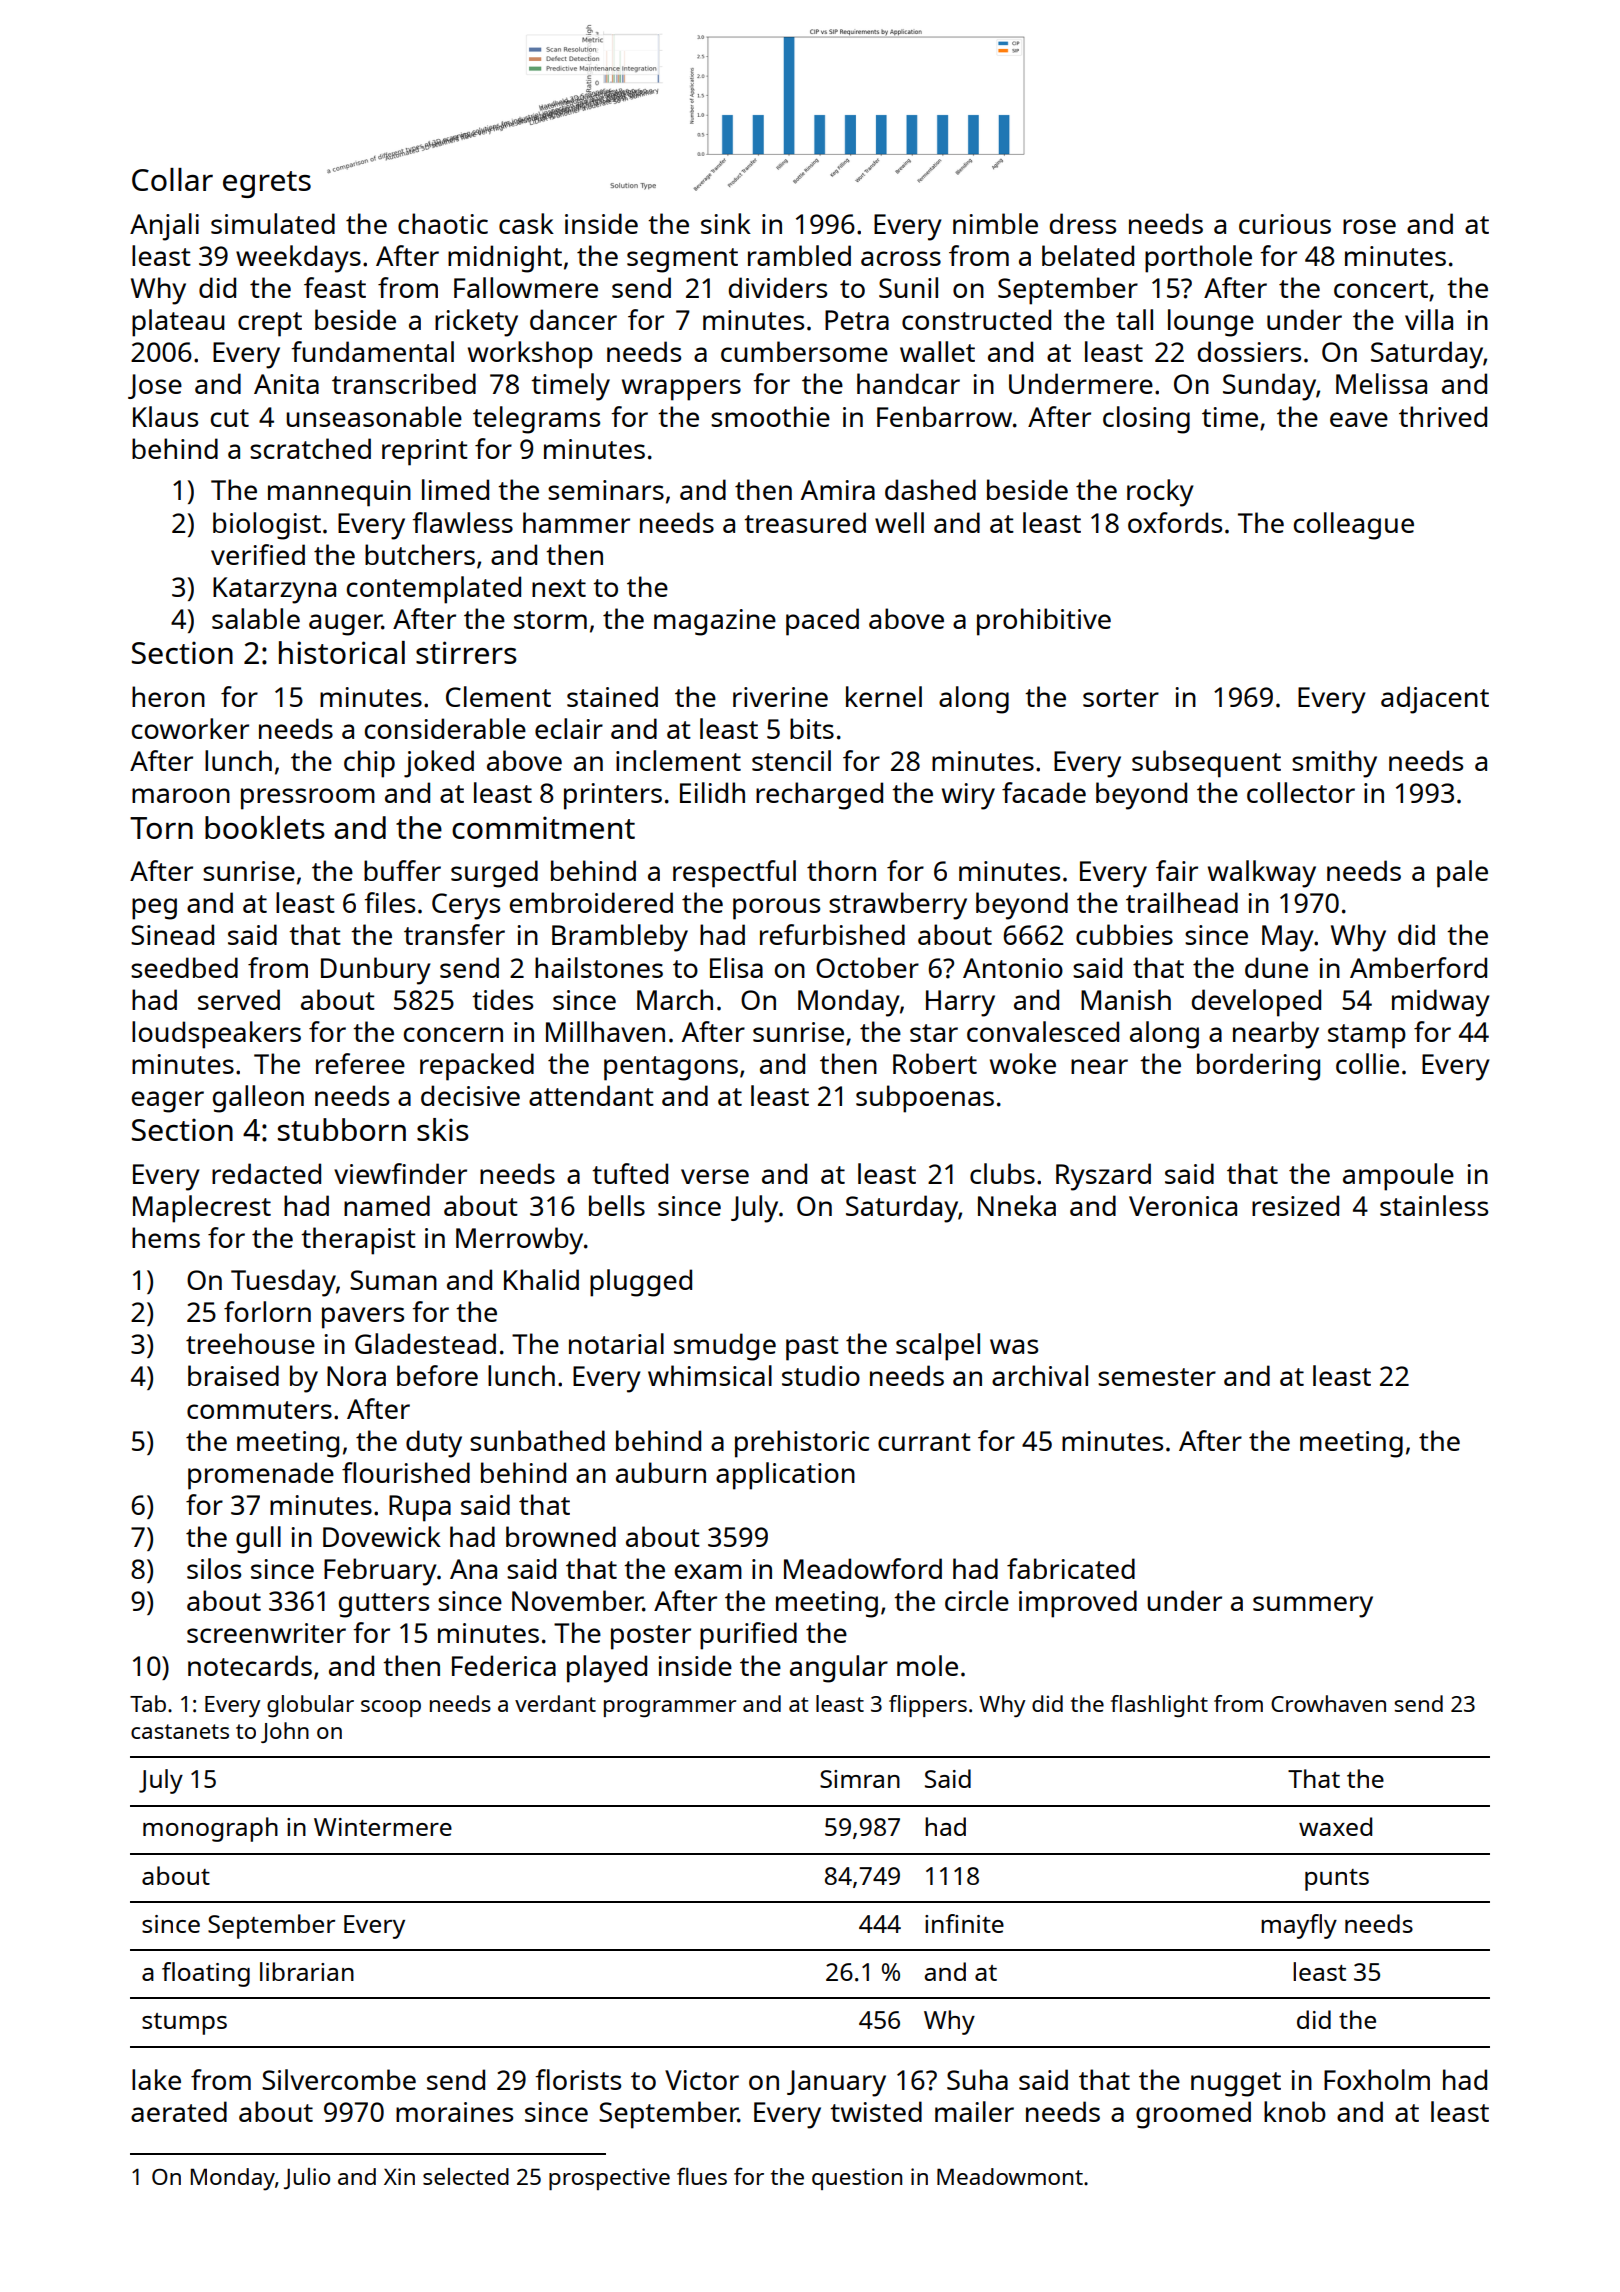 Image resolution: width=1620 pixels, height=2292 pixels. What do you see at coordinates (1010, 2176) in the image?
I see `Meadowmont` at bounding box center [1010, 2176].
